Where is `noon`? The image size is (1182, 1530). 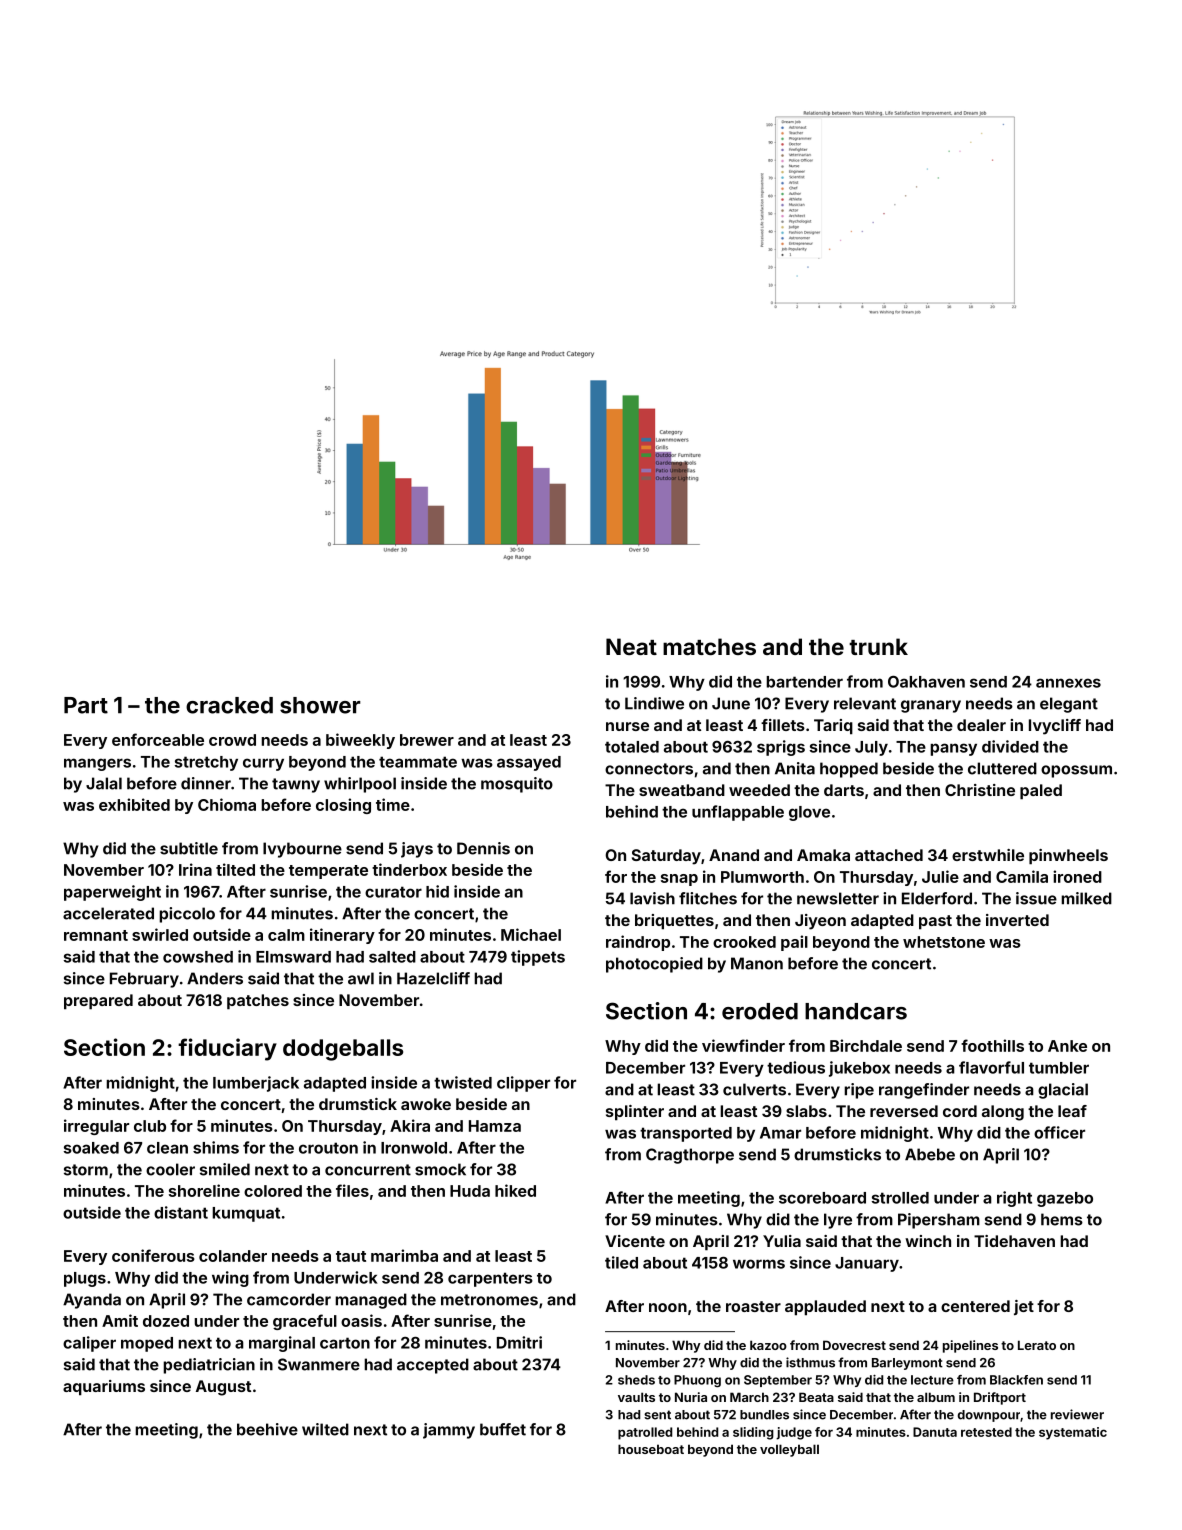 noon is located at coordinates (668, 1307).
